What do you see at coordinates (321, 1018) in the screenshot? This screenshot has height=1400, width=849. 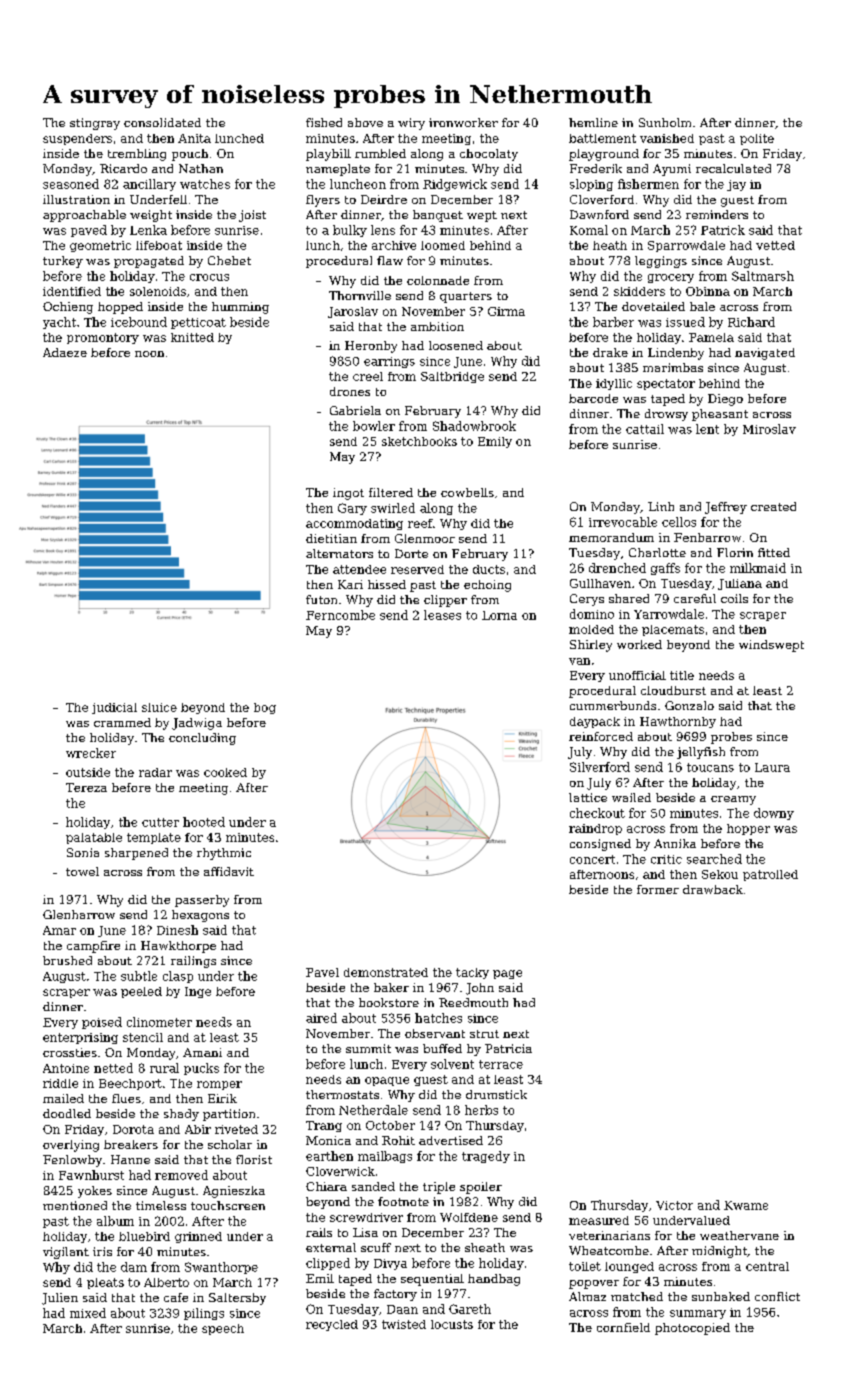 I see `aired` at bounding box center [321, 1018].
